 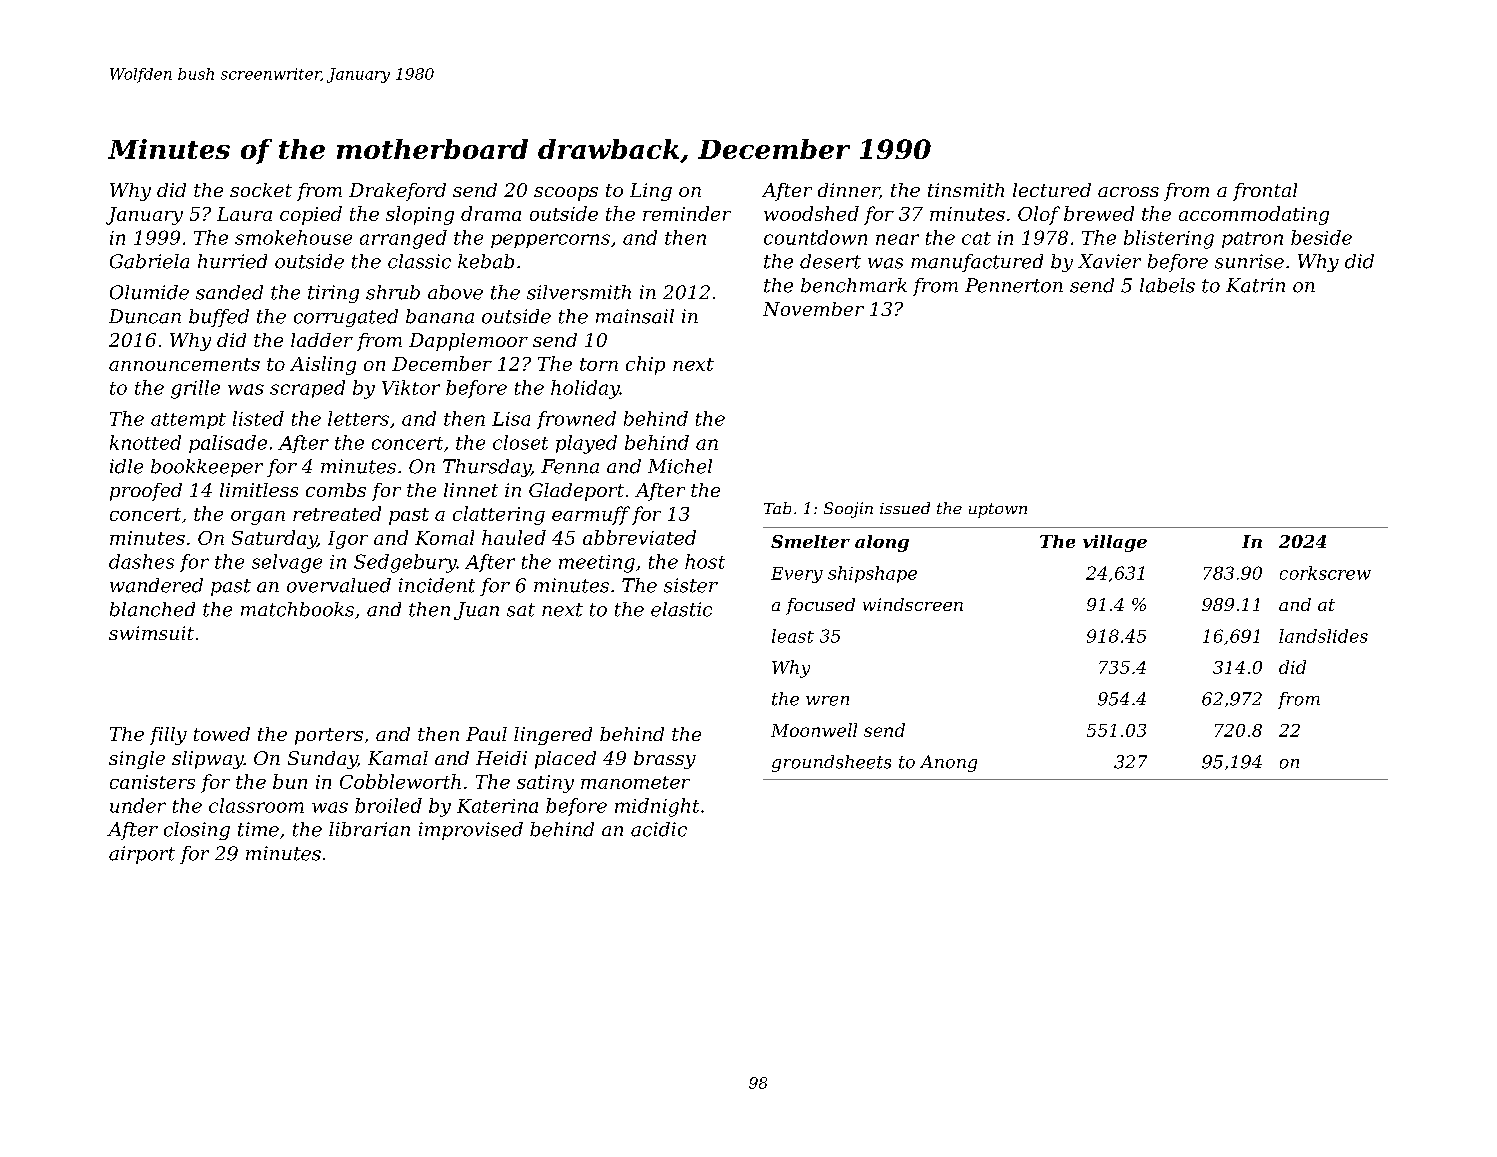 What do you see at coordinates (1115, 543) in the document?
I see `village` at bounding box center [1115, 543].
